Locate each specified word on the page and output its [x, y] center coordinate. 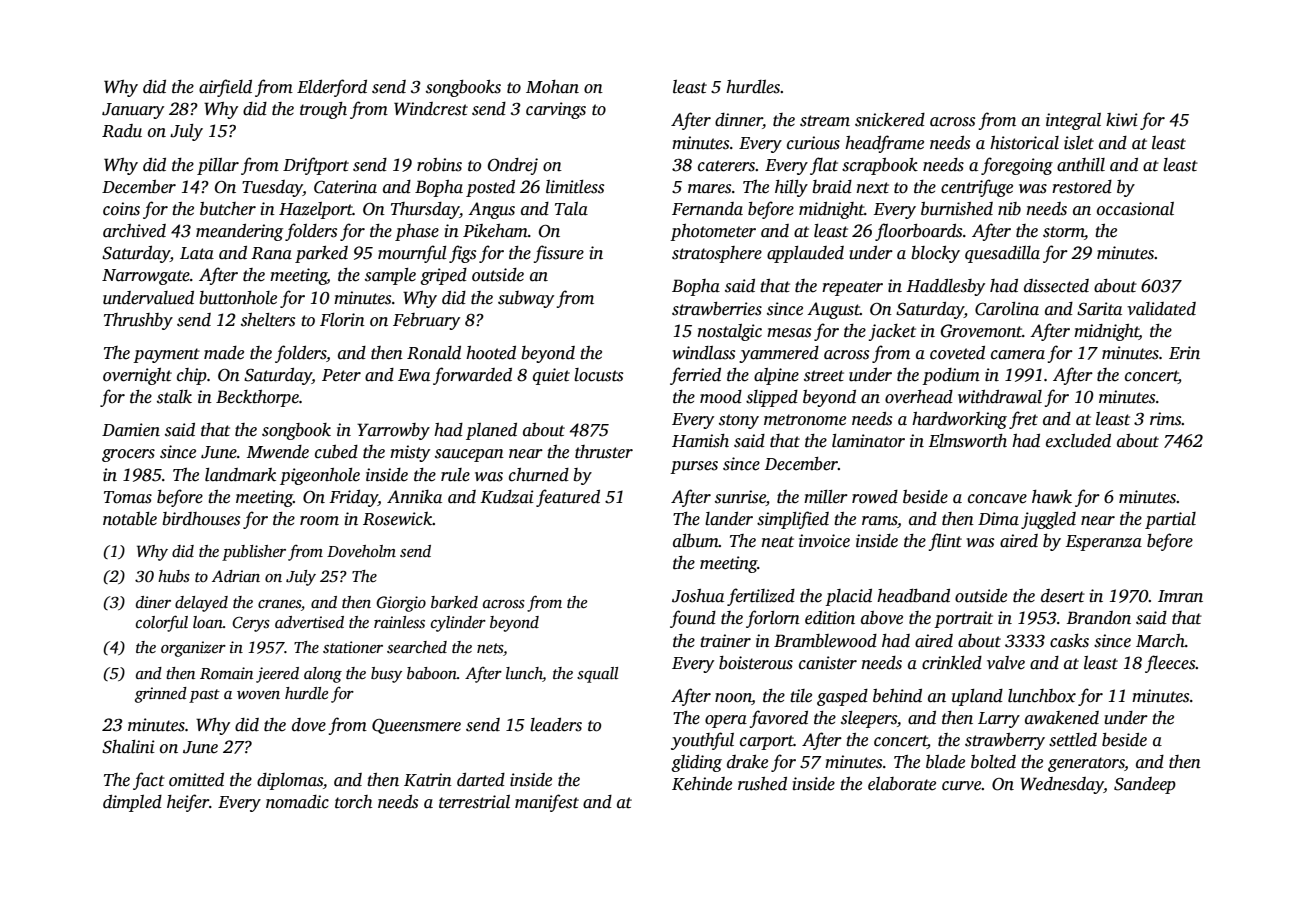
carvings [556, 110]
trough [323, 110]
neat [778, 542]
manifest [547, 803]
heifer [188, 803]
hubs [174, 576]
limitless [575, 187]
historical [1024, 143]
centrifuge [977, 188]
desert [1063, 596]
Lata [197, 253]
